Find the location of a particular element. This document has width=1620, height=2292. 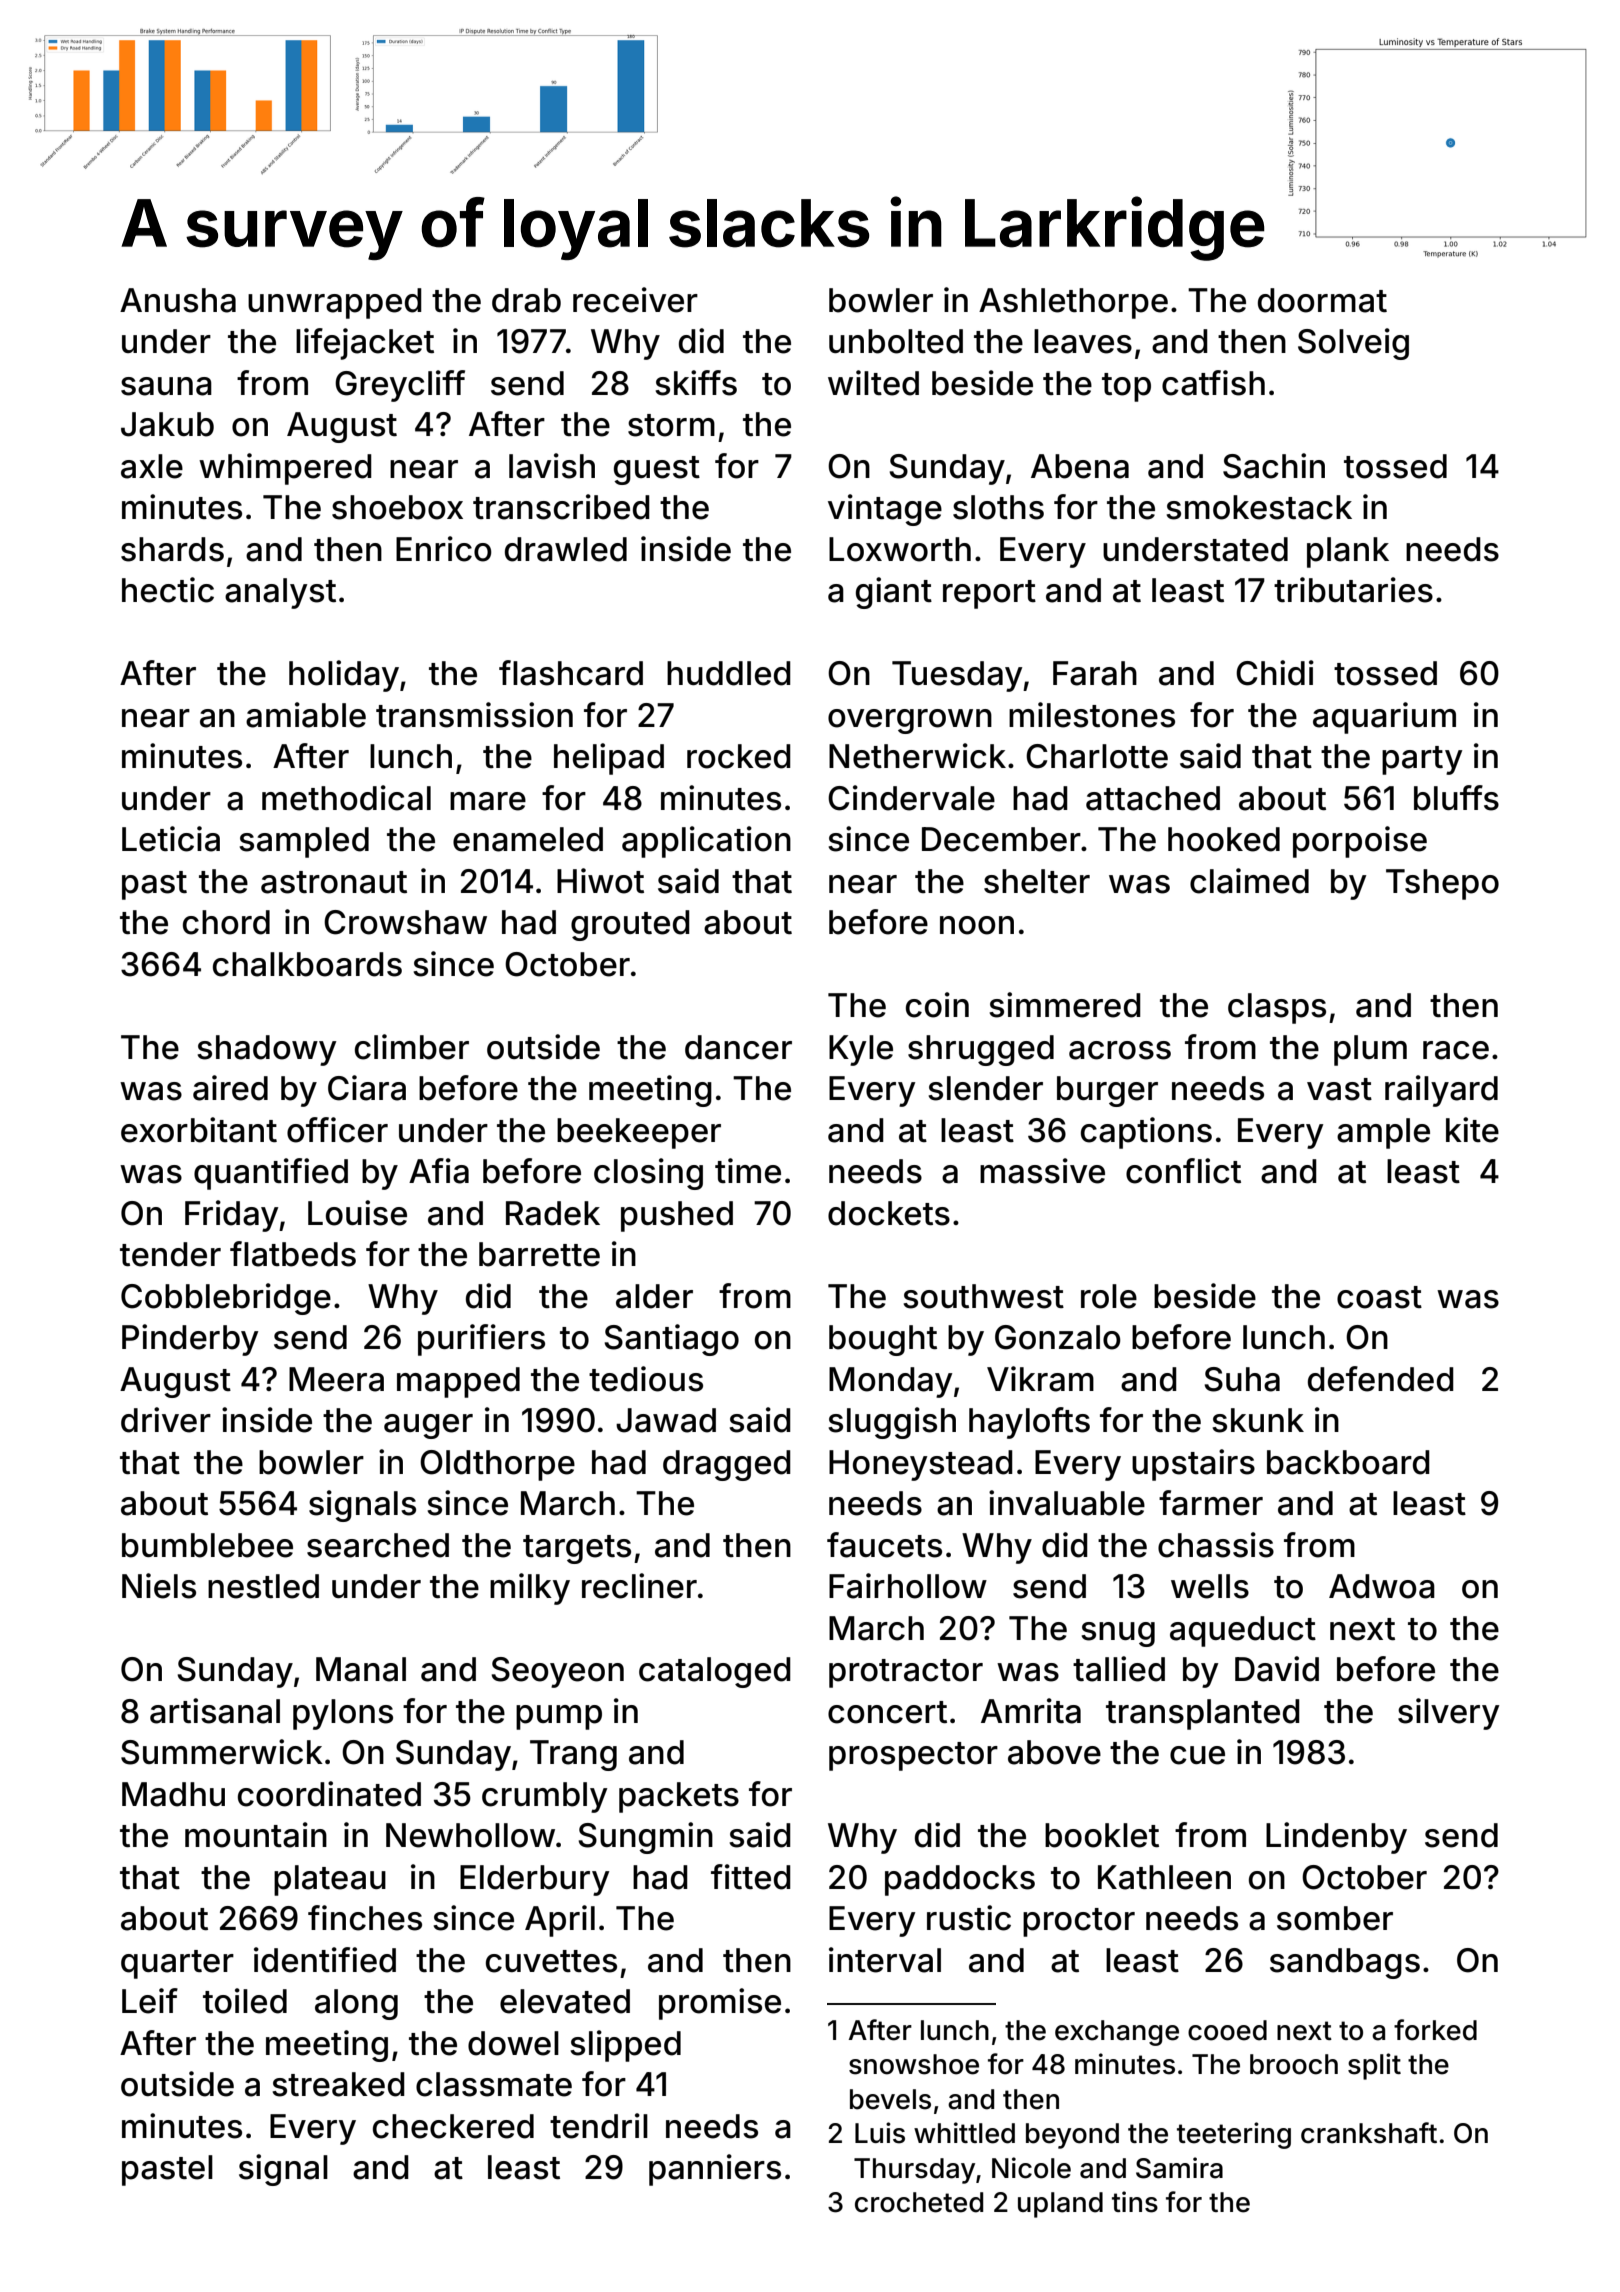

streaked is located at coordinates (338, 2084).
